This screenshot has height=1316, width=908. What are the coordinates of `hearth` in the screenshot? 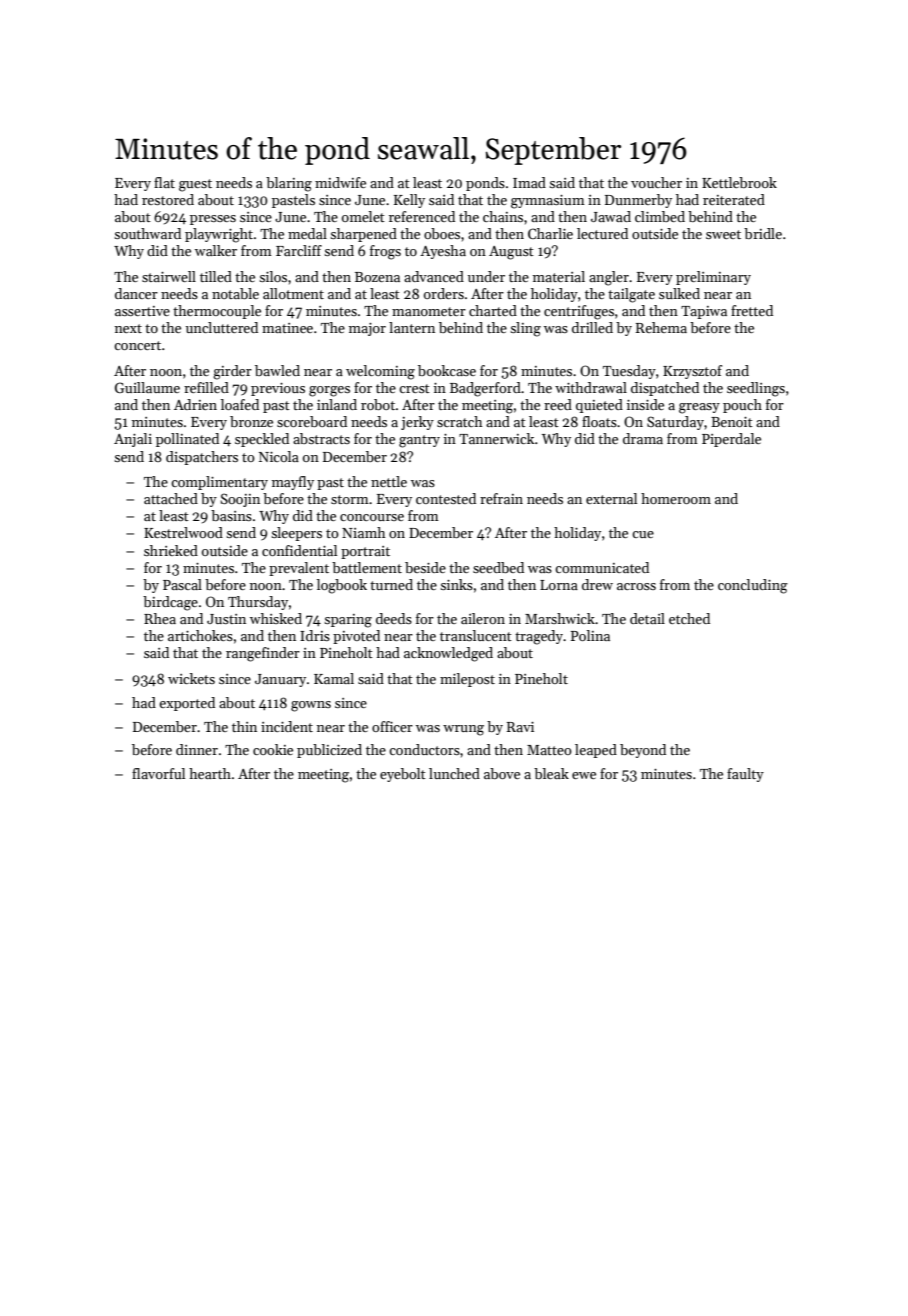 It's located at (210, 773).
